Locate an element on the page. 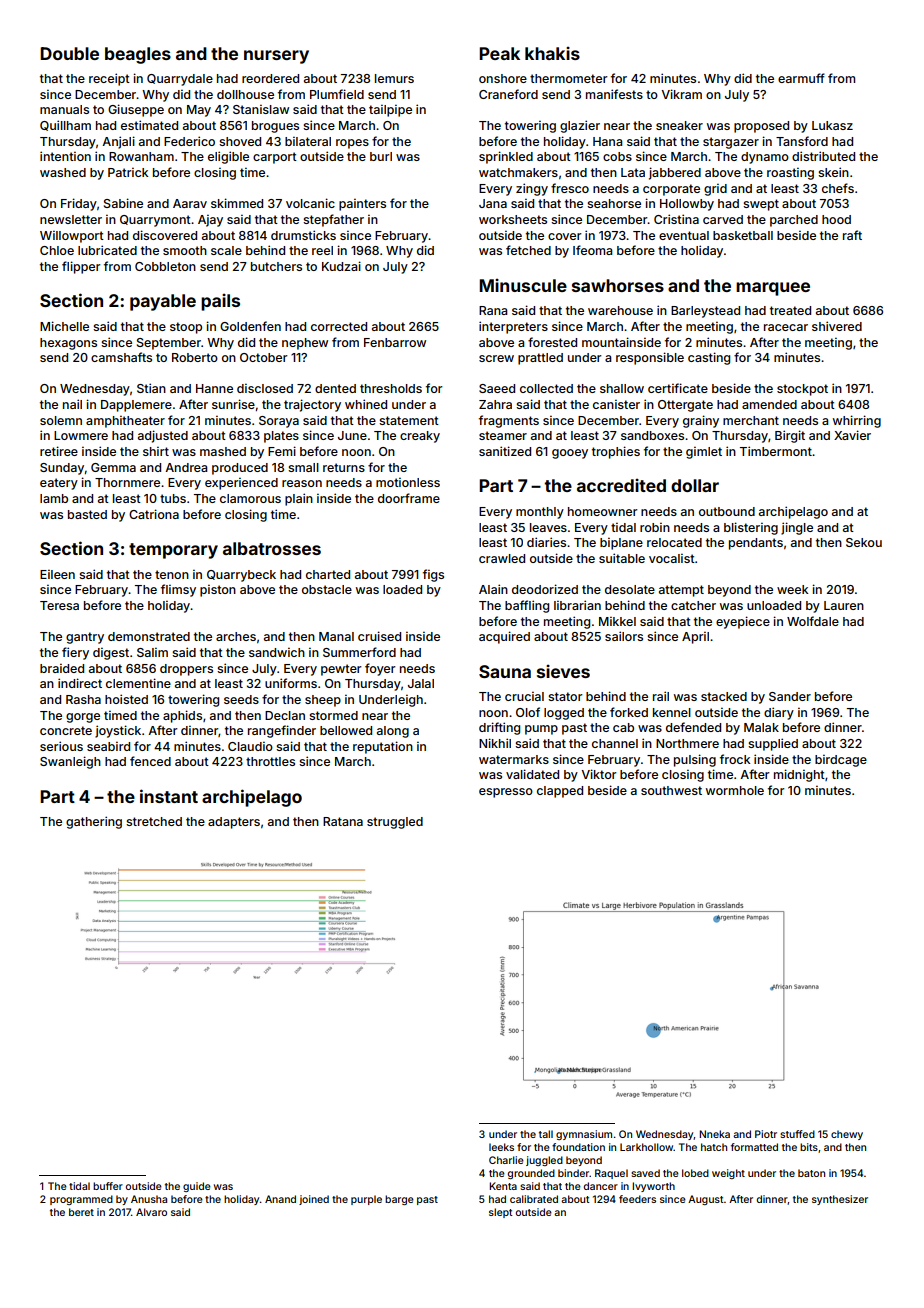 The width and height of the document is (924, 1308). Fenbarrow is located at coordinates (395, 342).
